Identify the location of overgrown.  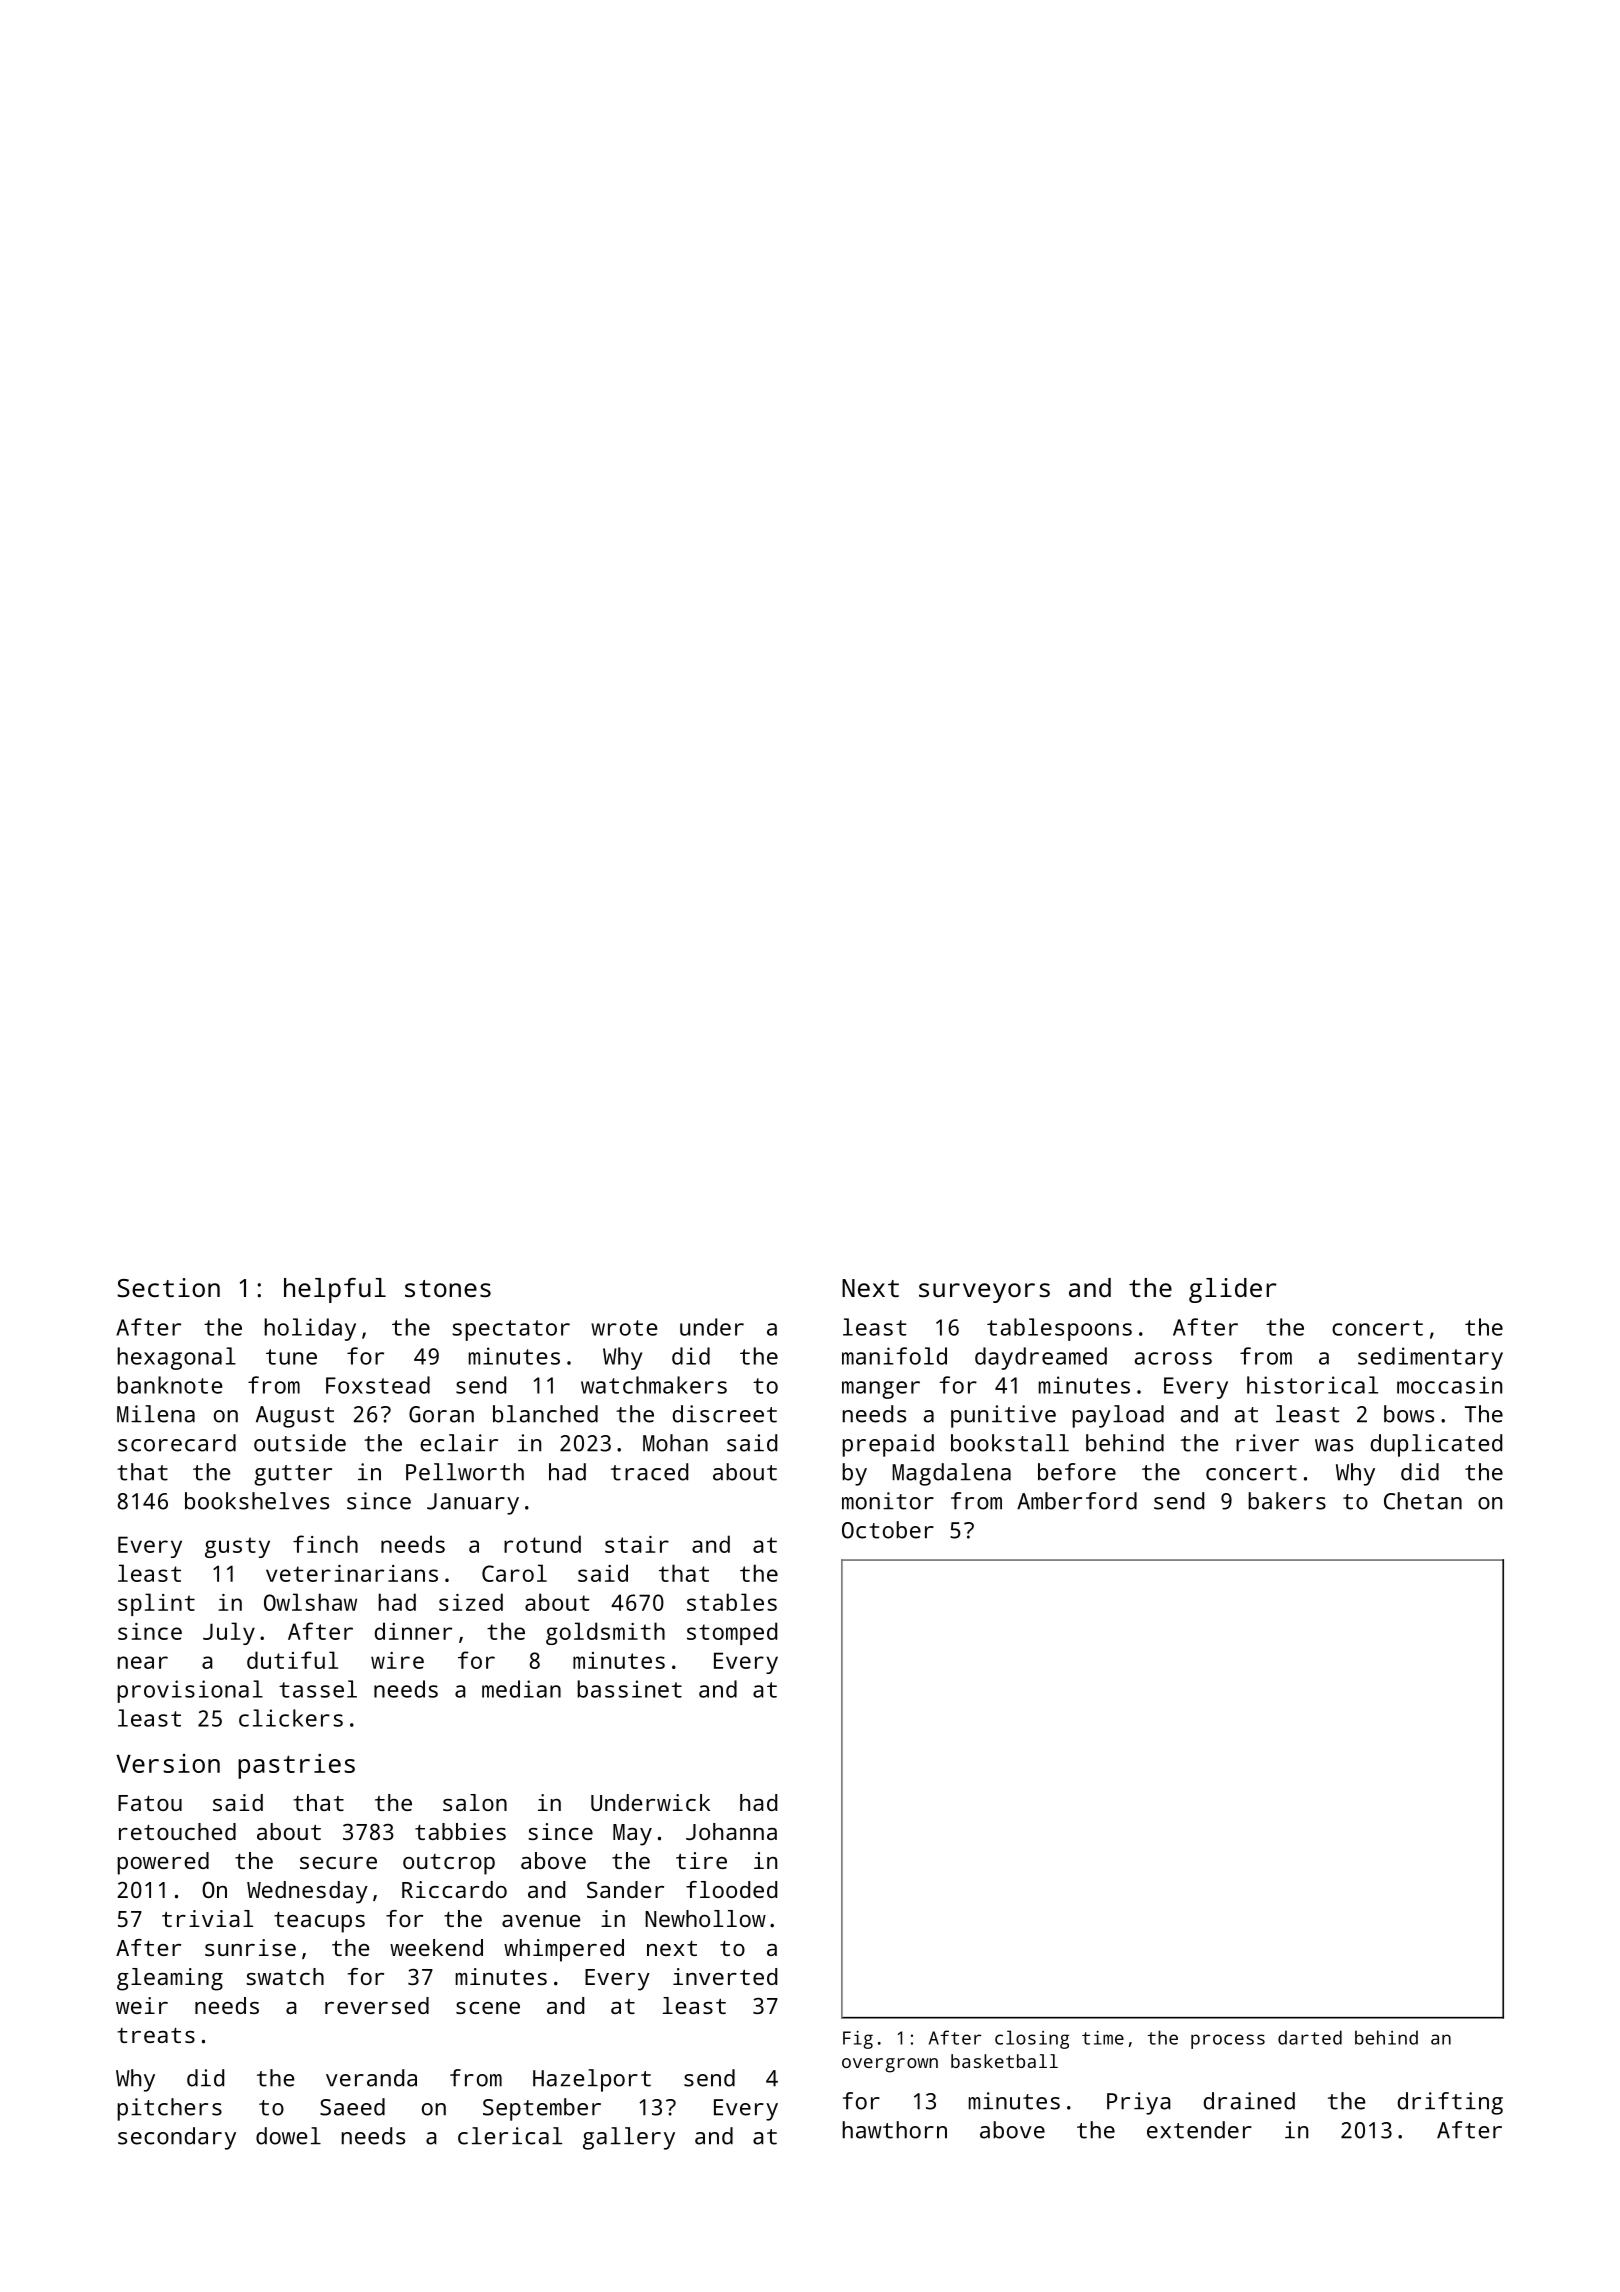
(890, 2065).
